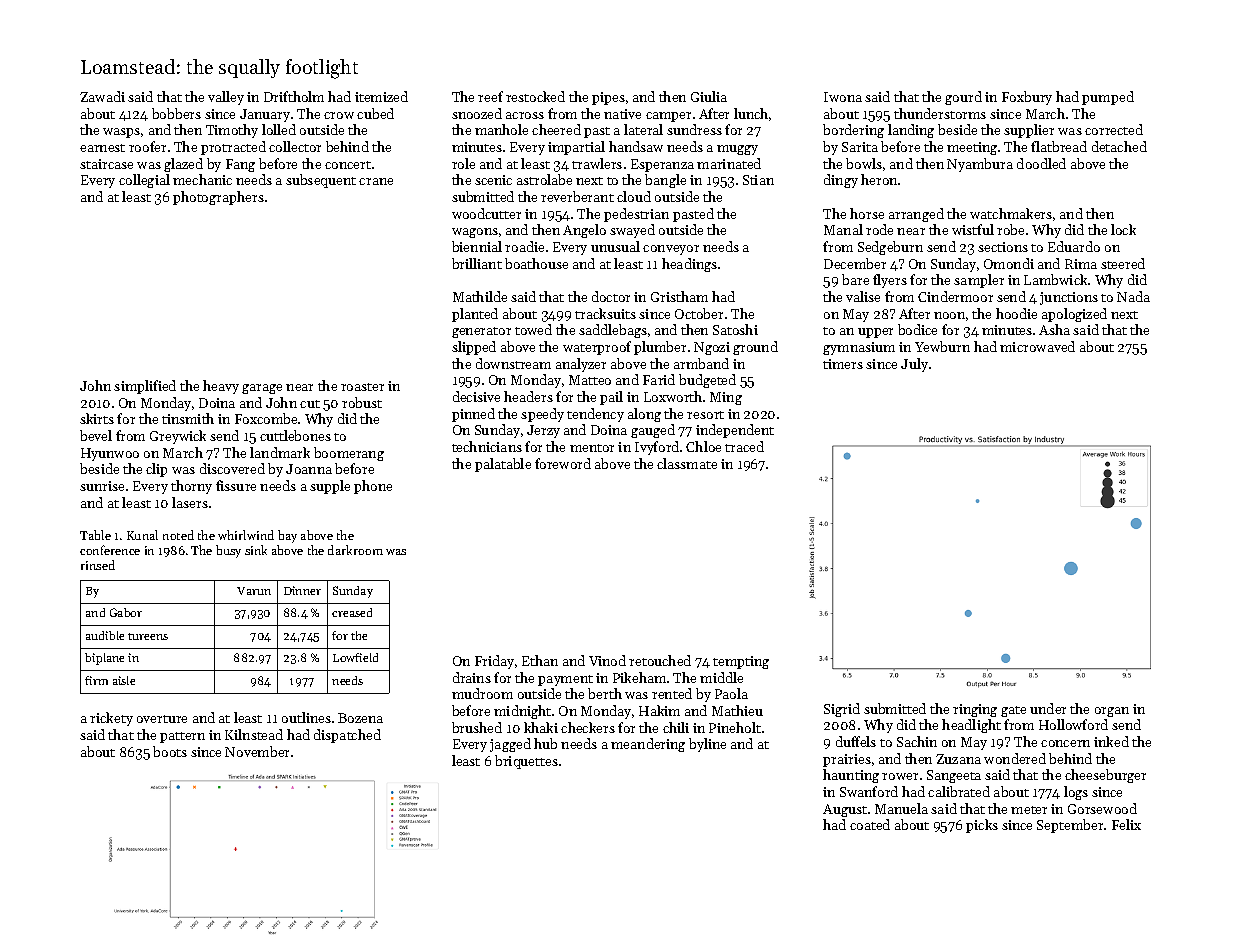 The image size is (1233, 952). I want to click on detached, so click(1119, 146).
